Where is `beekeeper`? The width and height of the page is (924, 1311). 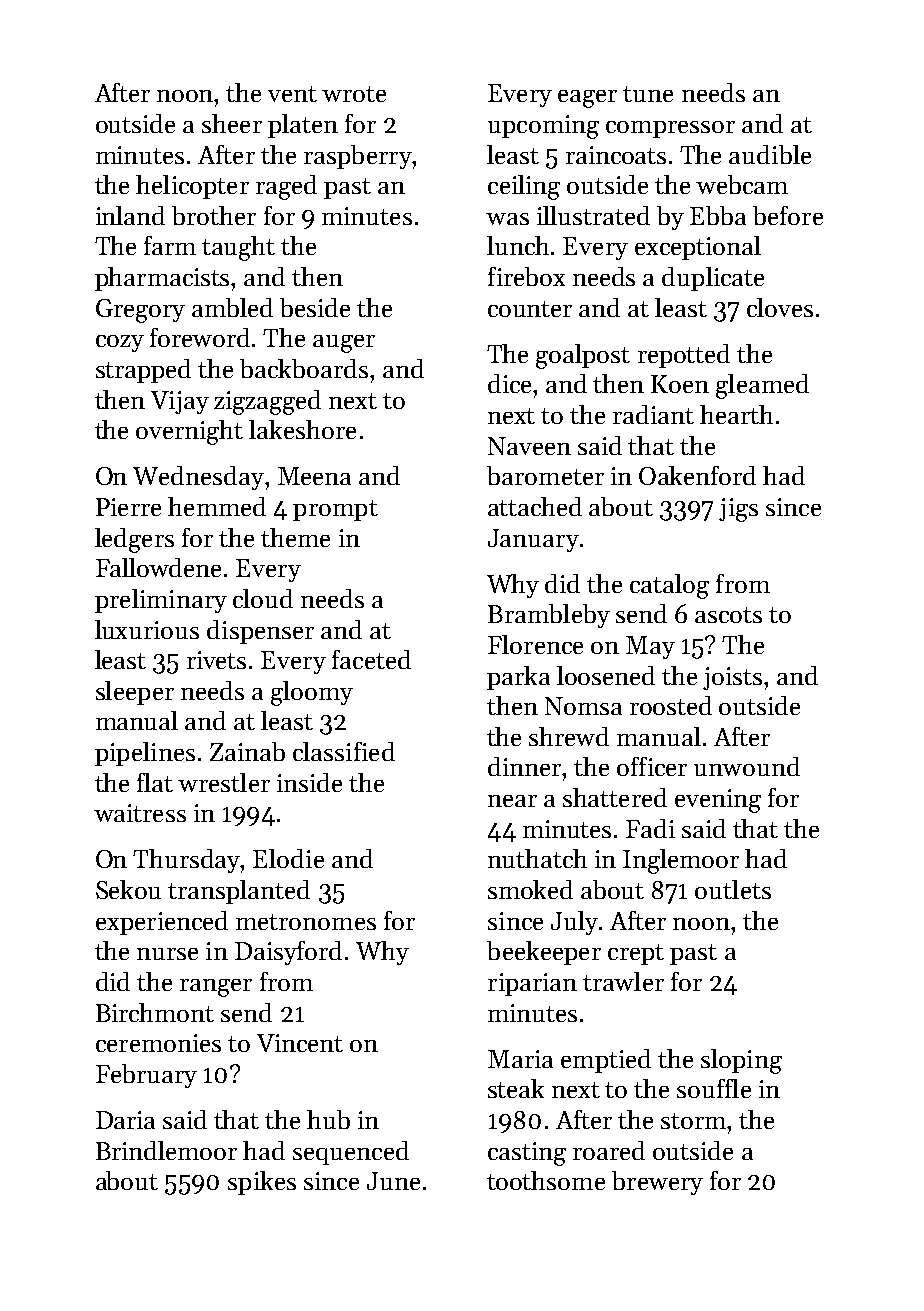
beekeeper is located at coordinates (544, 953).
